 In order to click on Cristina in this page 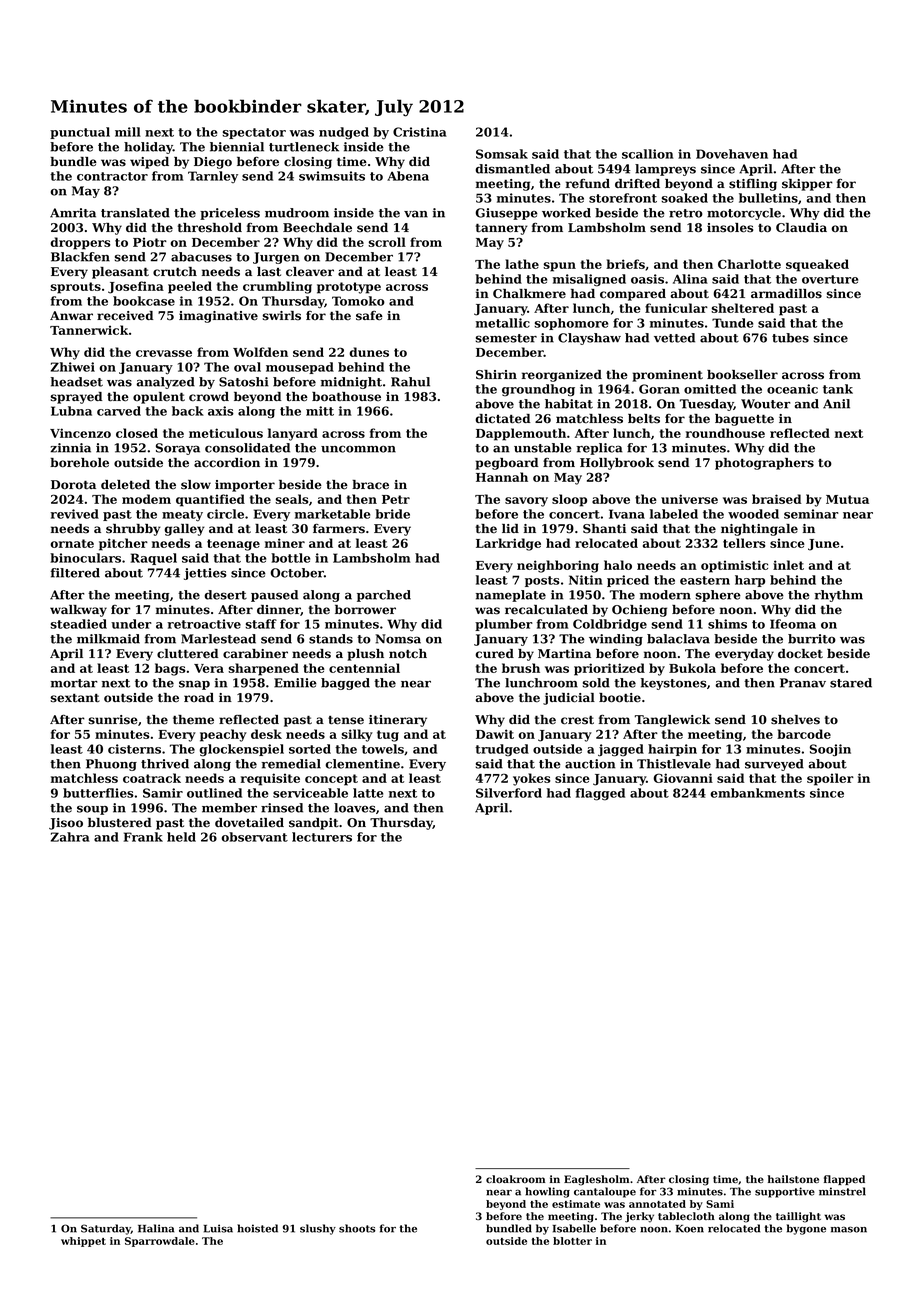, I will do `click(420, 132)`.
